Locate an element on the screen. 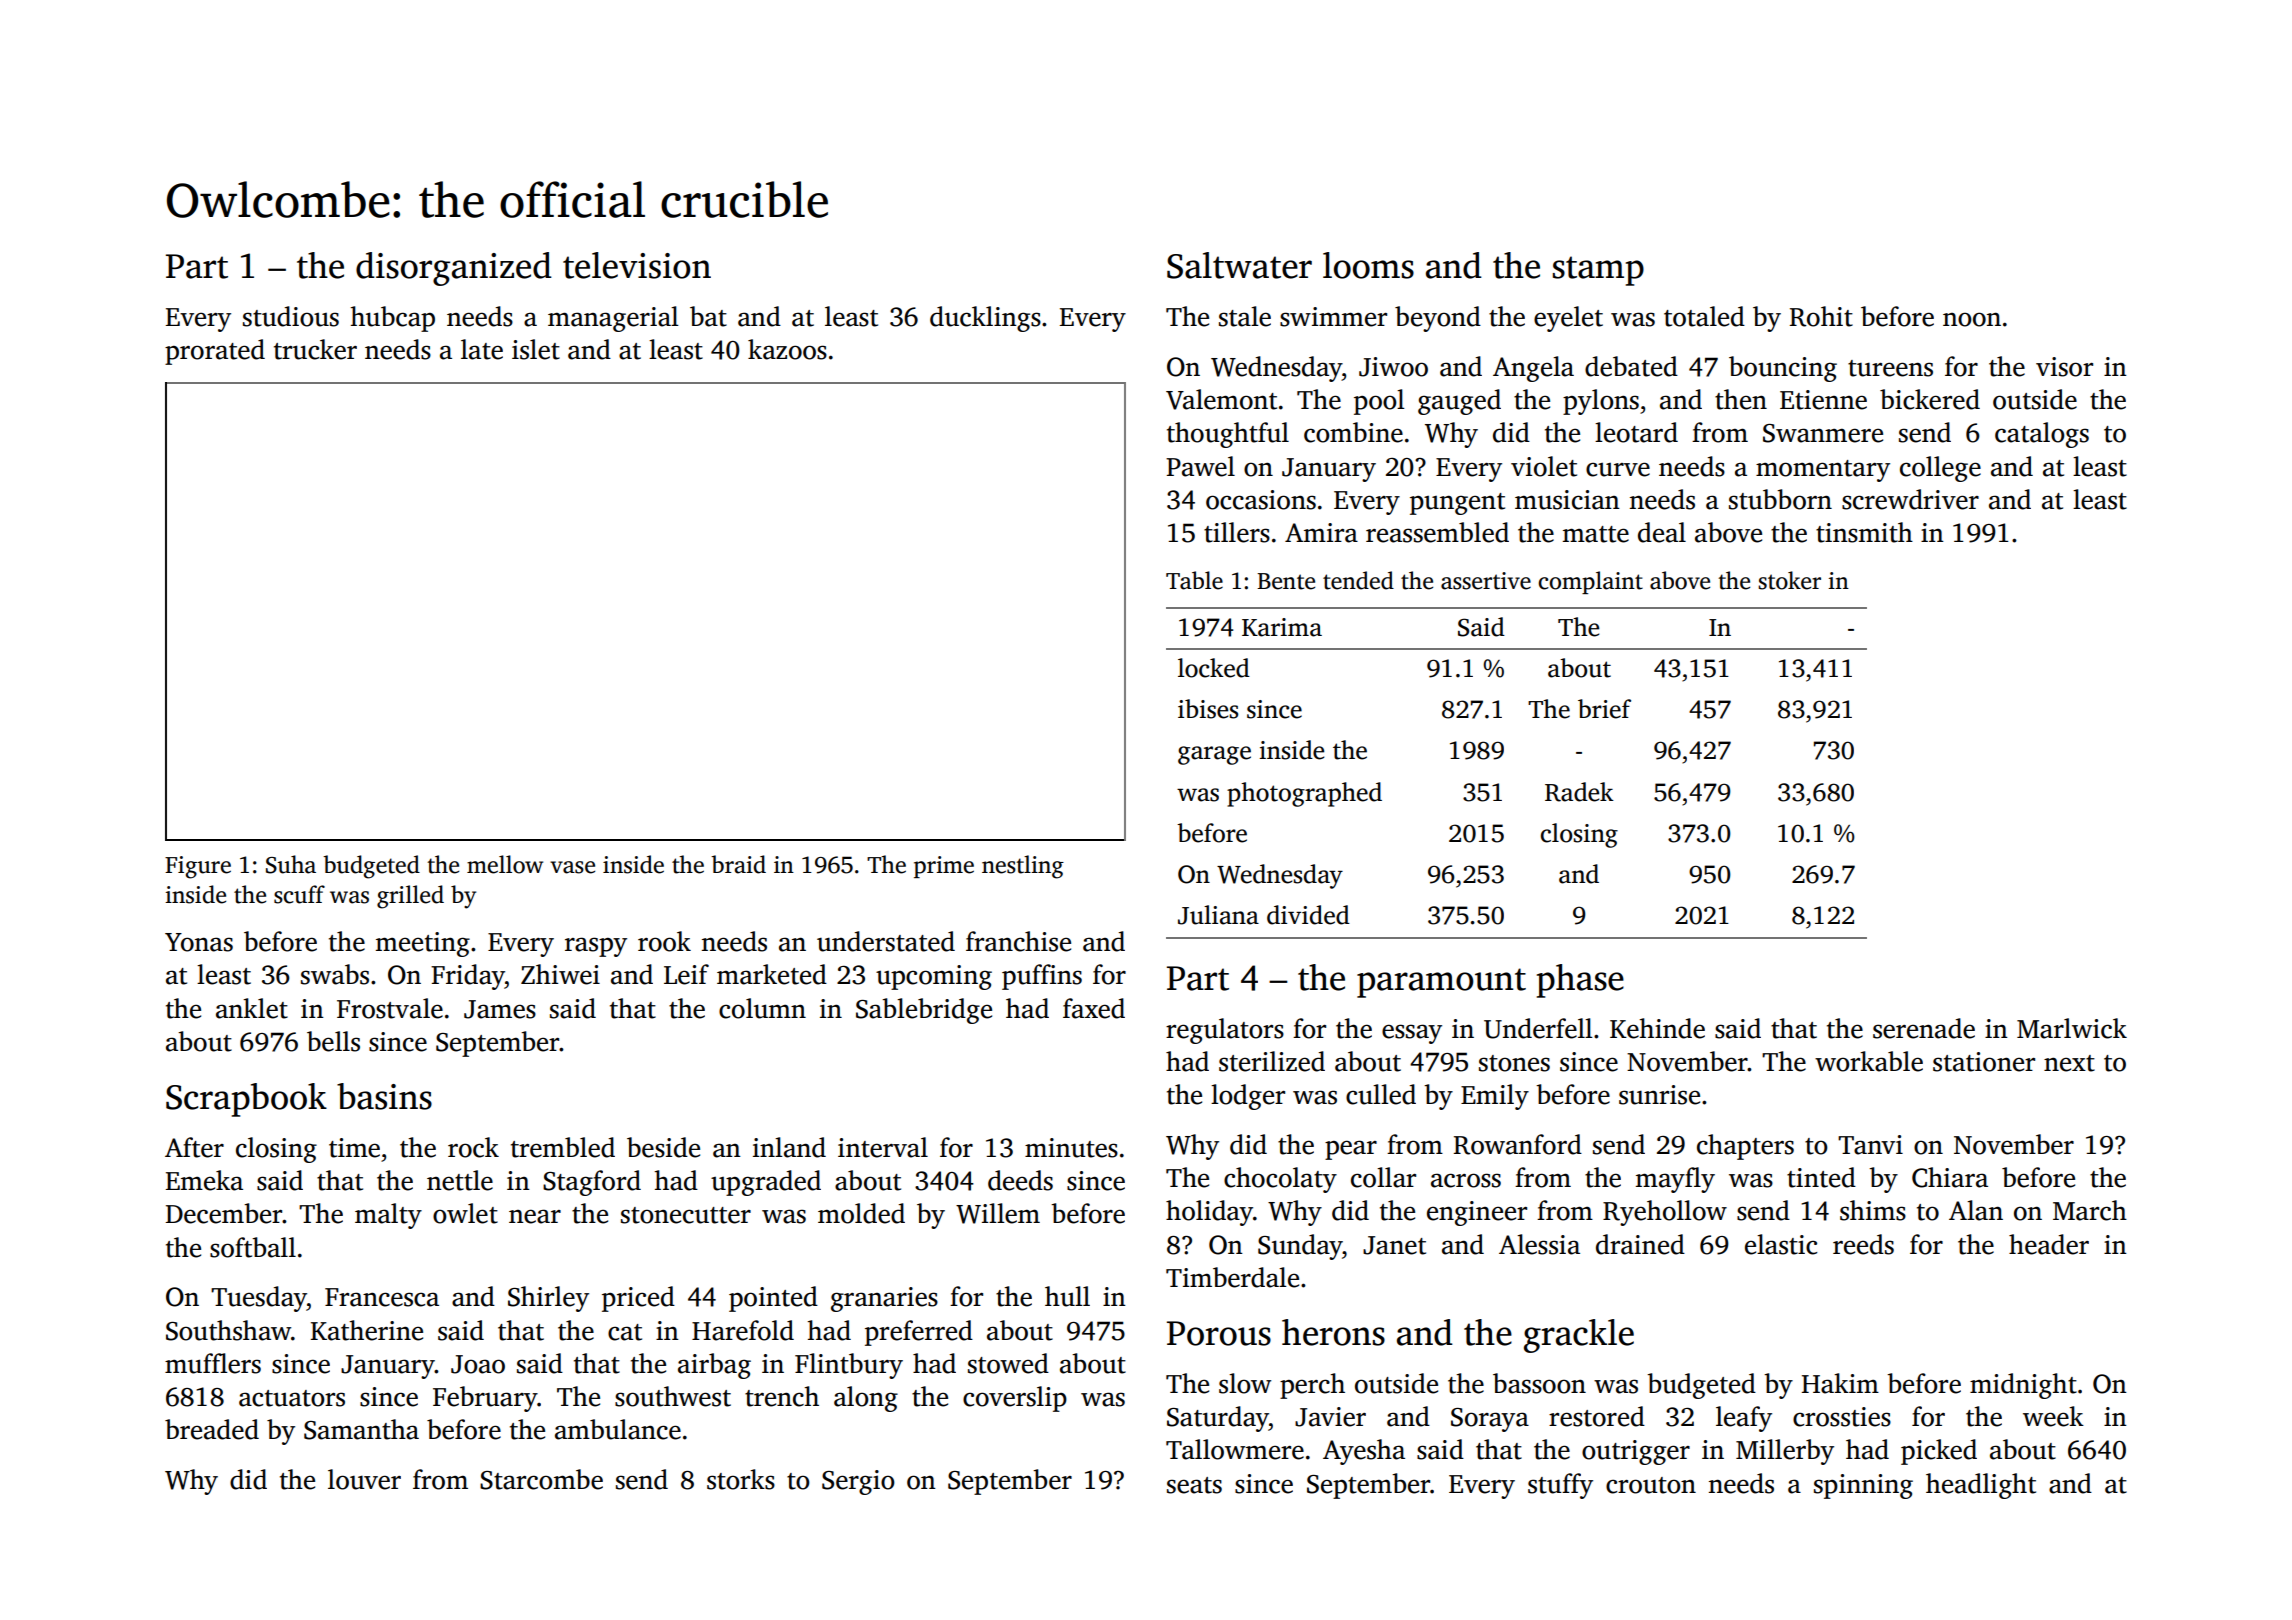  headlight is located at coordinates (1981, 1486).
